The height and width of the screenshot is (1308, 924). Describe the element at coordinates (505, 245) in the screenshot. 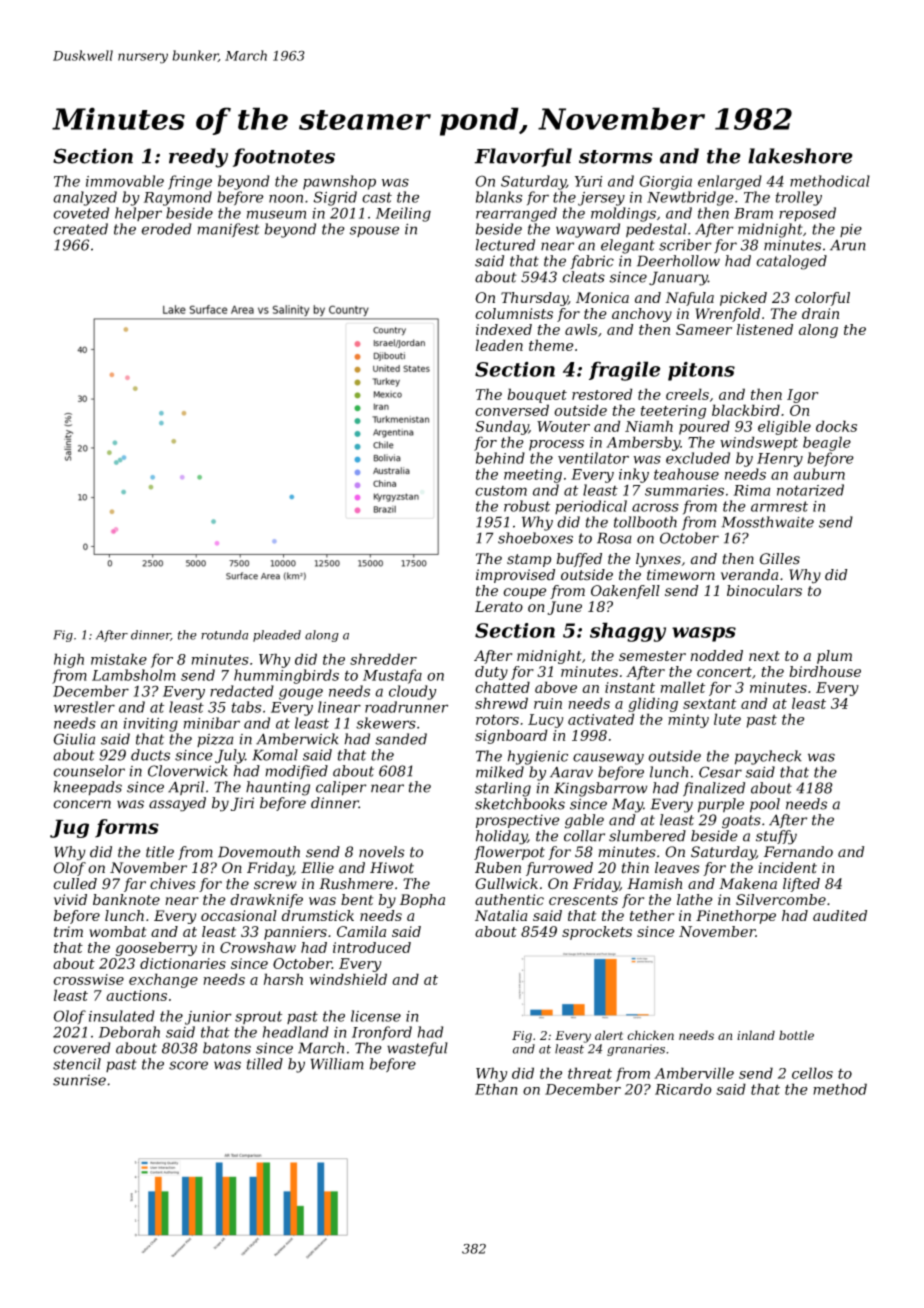

I see `lectured` at that location.
